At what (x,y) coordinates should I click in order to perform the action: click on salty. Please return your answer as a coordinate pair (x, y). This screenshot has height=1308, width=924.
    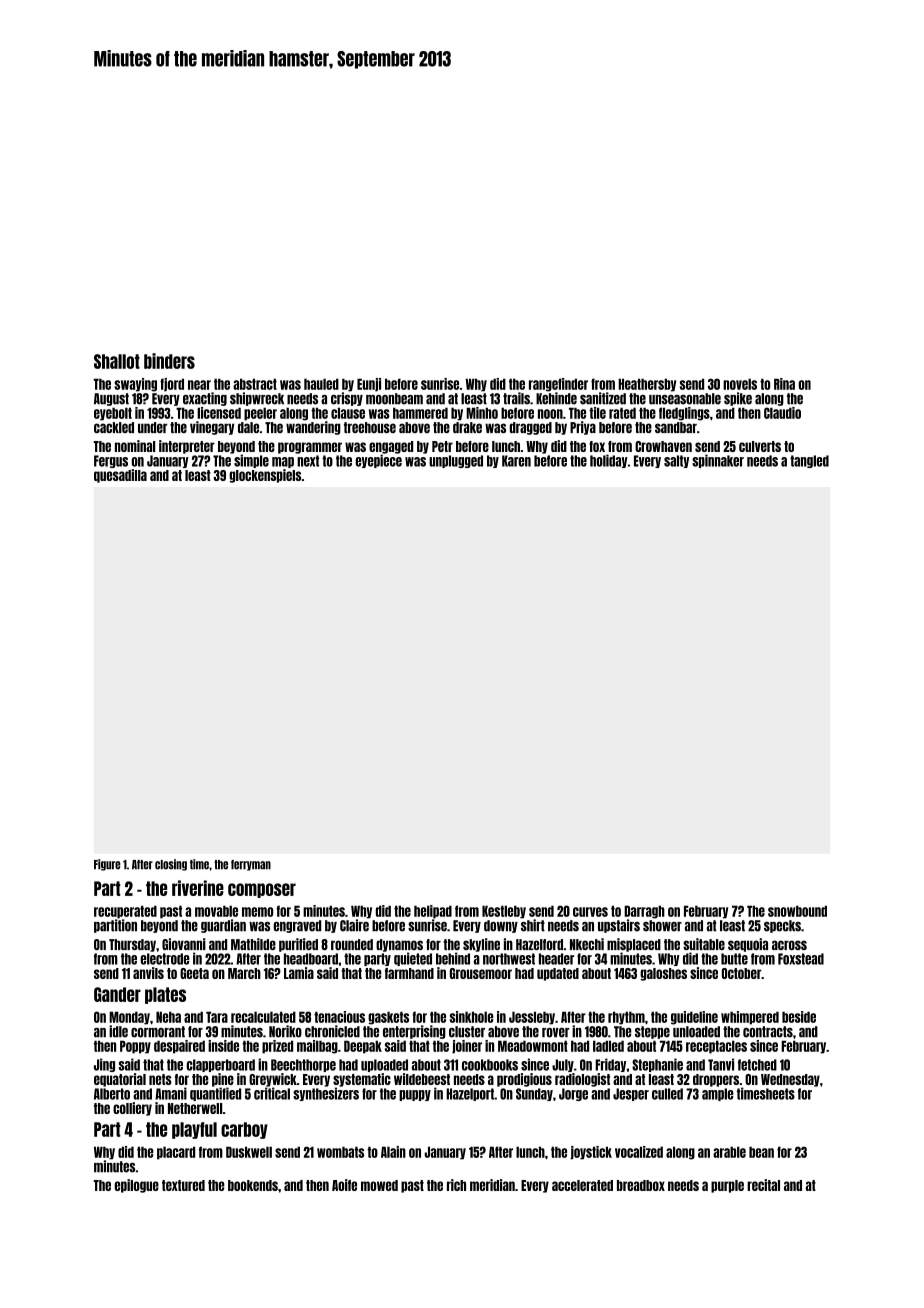
    Looking at the image, I should click on (676, 461).
